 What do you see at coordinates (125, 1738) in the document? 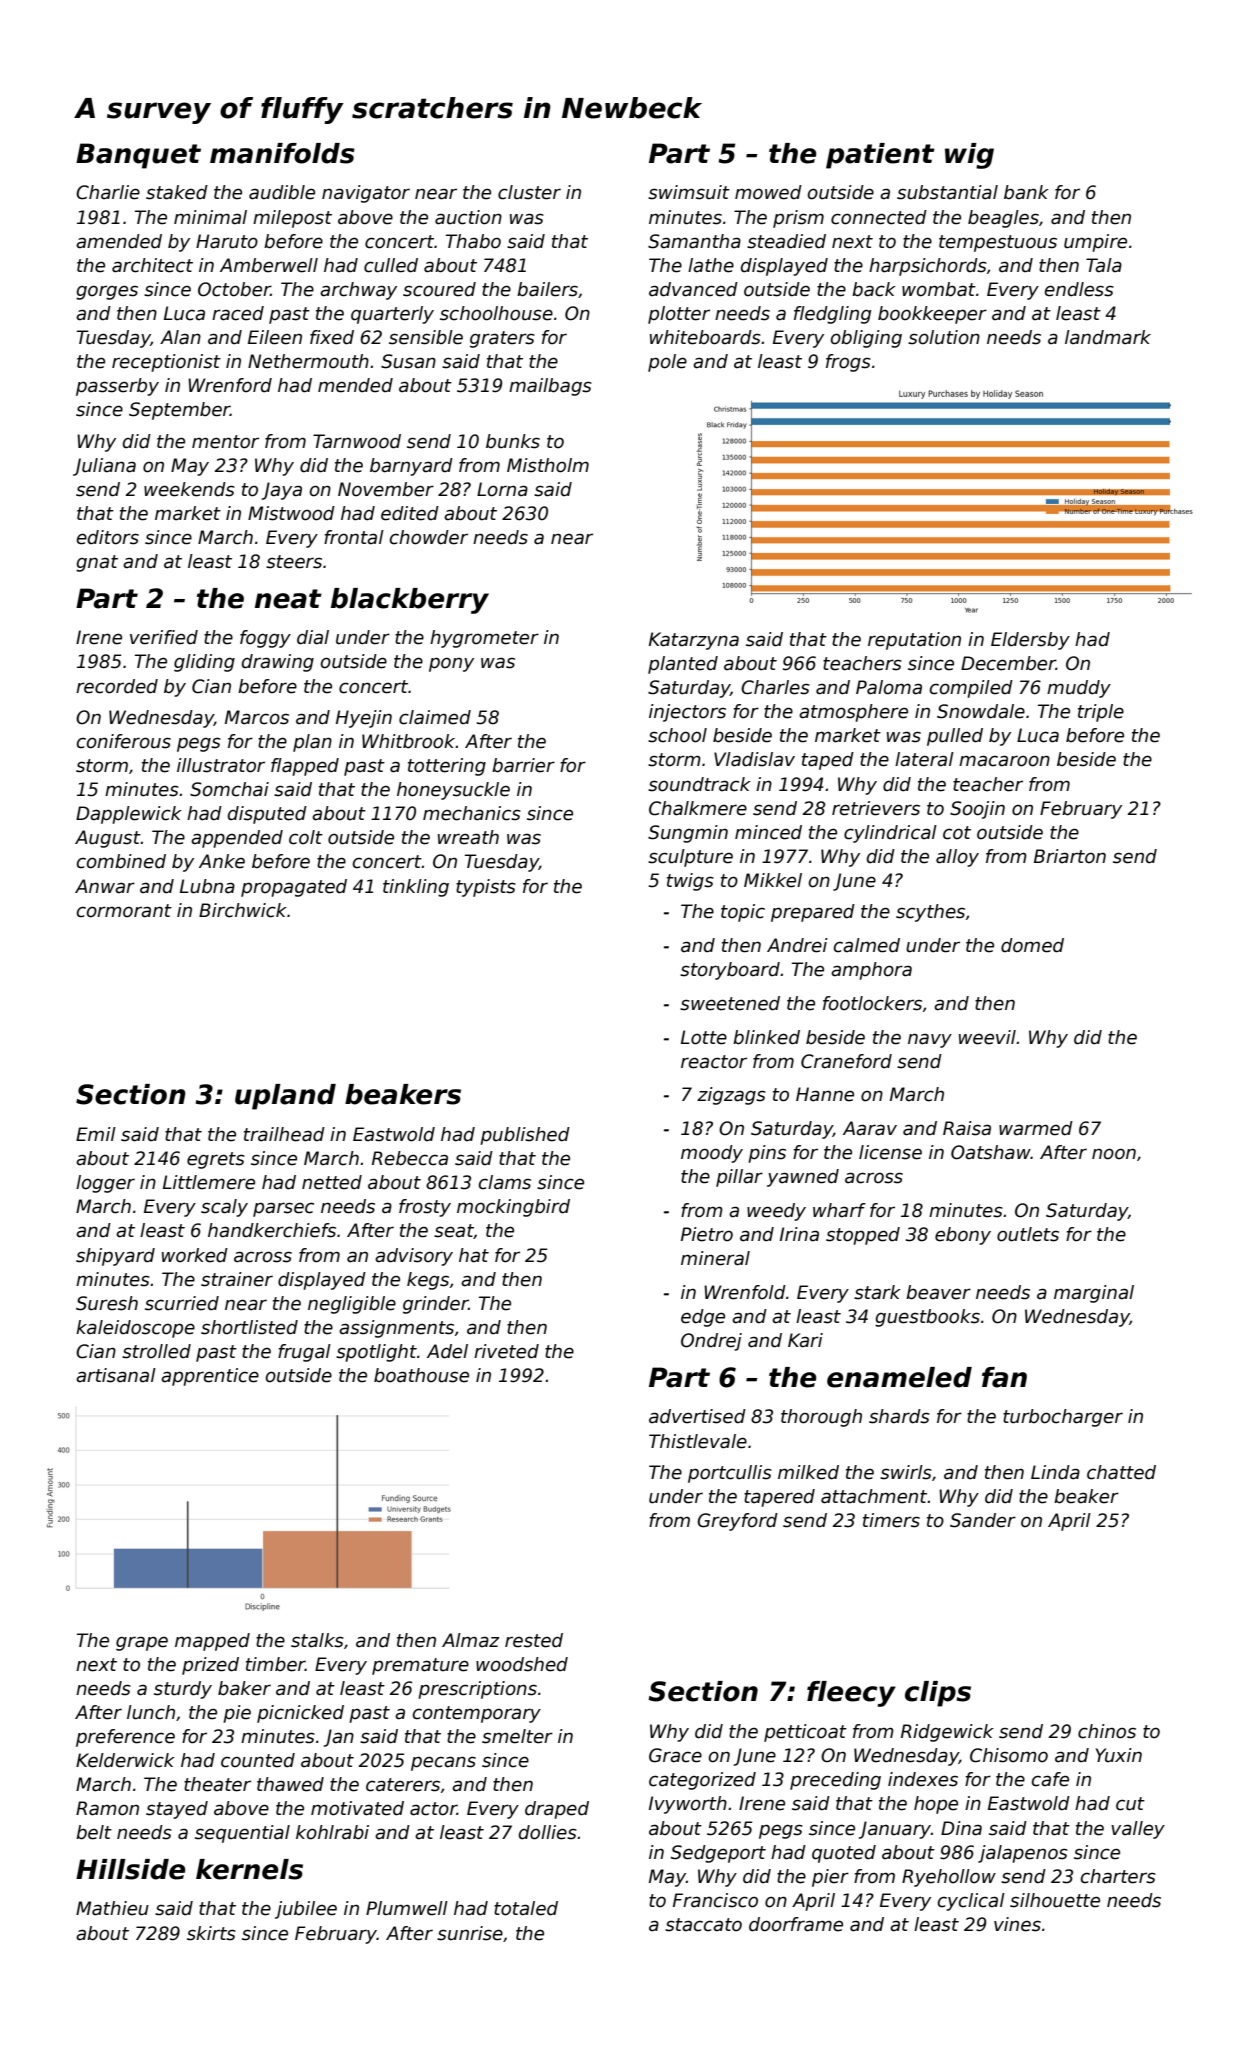
I see `preference` at bounding box center [125, 1738].
